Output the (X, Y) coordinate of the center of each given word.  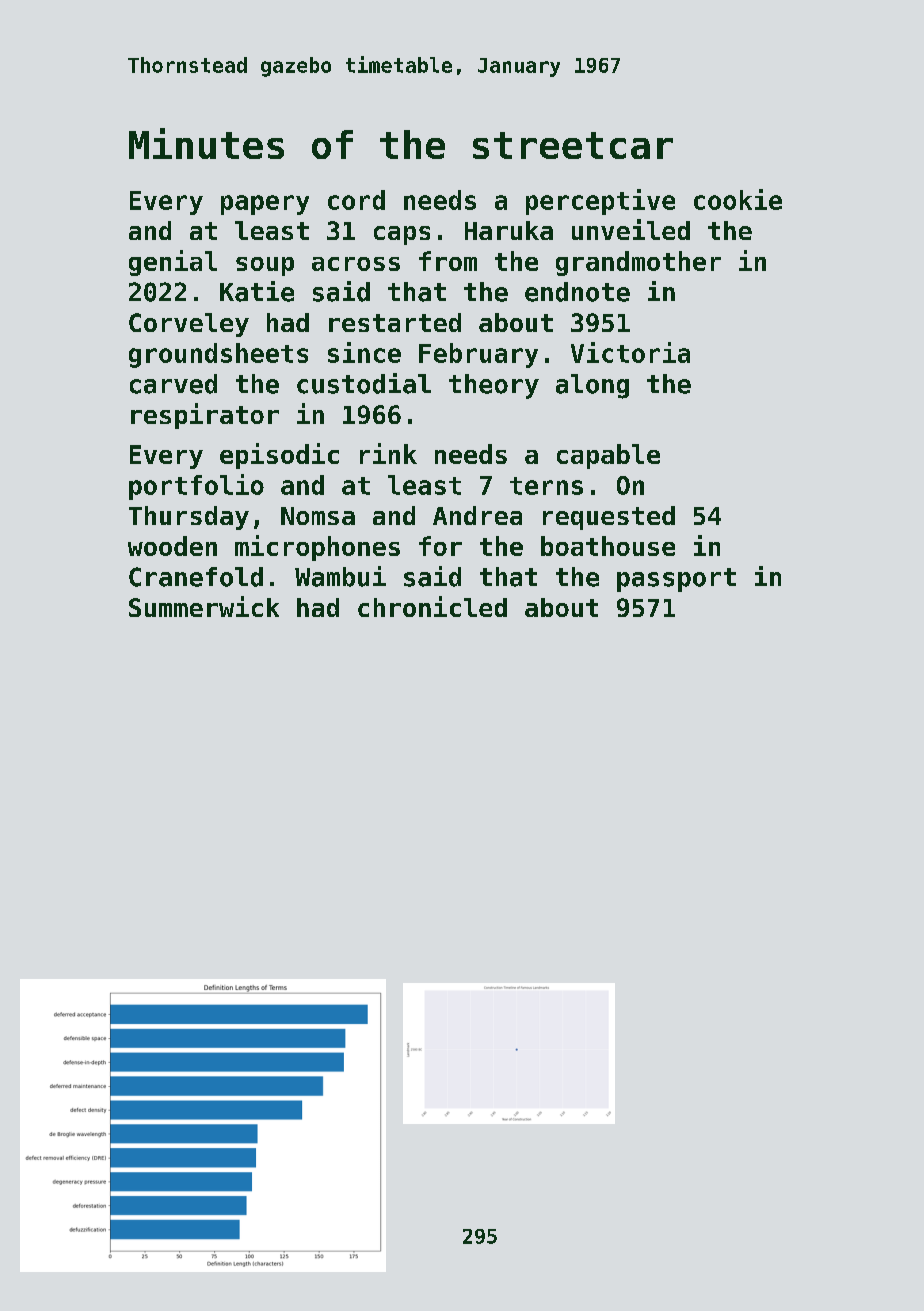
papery (265, 205)
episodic (279, 456)
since (364, 352)
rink (388, 453)
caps (402, 235)
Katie (257, 291)
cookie (738, 199)
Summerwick (204, 606)
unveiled (631, 229)
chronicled (432, 606)
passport (676, 580)
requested (609, 518)
